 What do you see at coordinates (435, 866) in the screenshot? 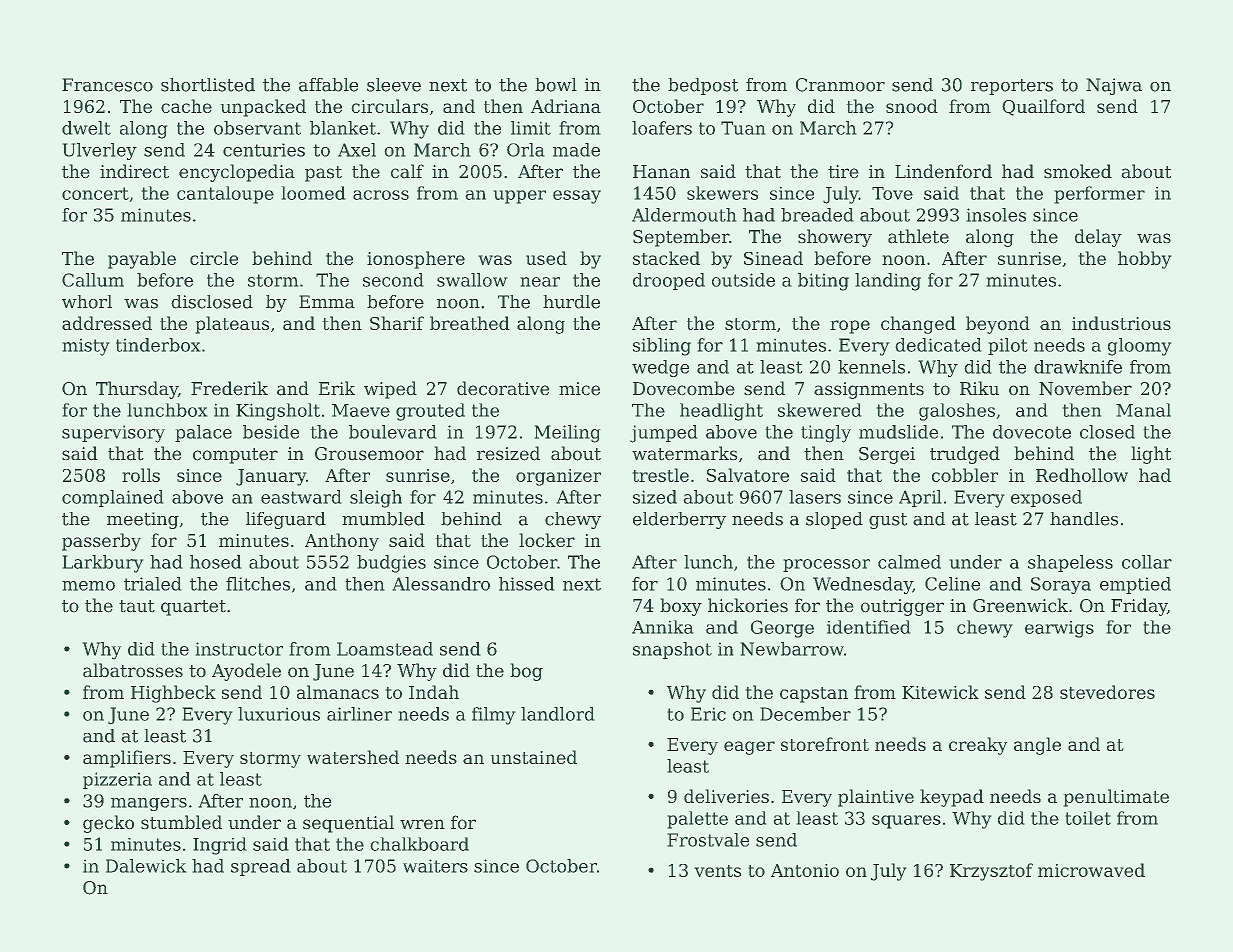
I see `waiters` at bounding box center [435, 866].
